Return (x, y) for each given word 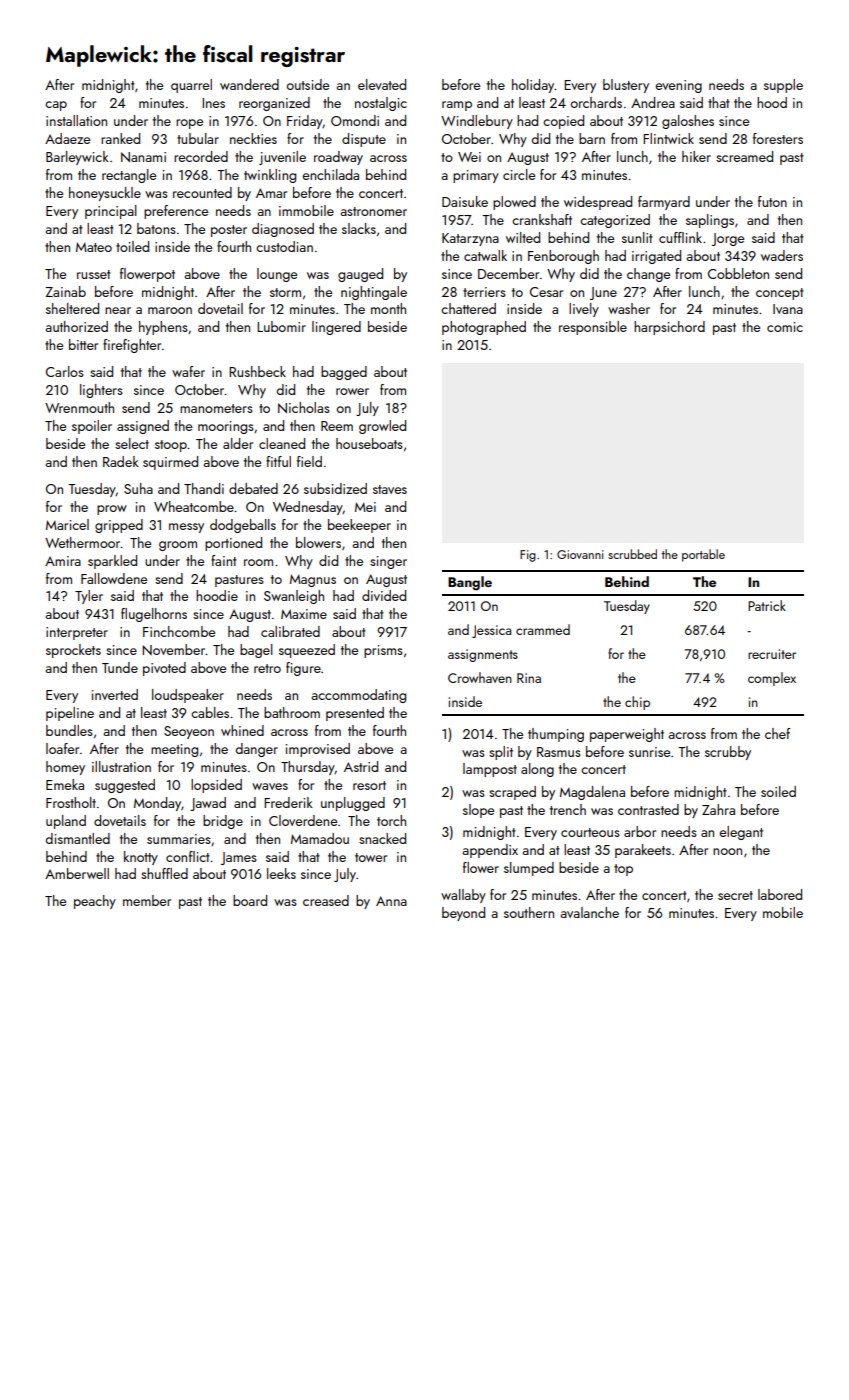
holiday (533, 86)
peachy (95, 902)
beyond (463, 914)
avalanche (590, 912)
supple (783, 86)
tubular (198, 138)
